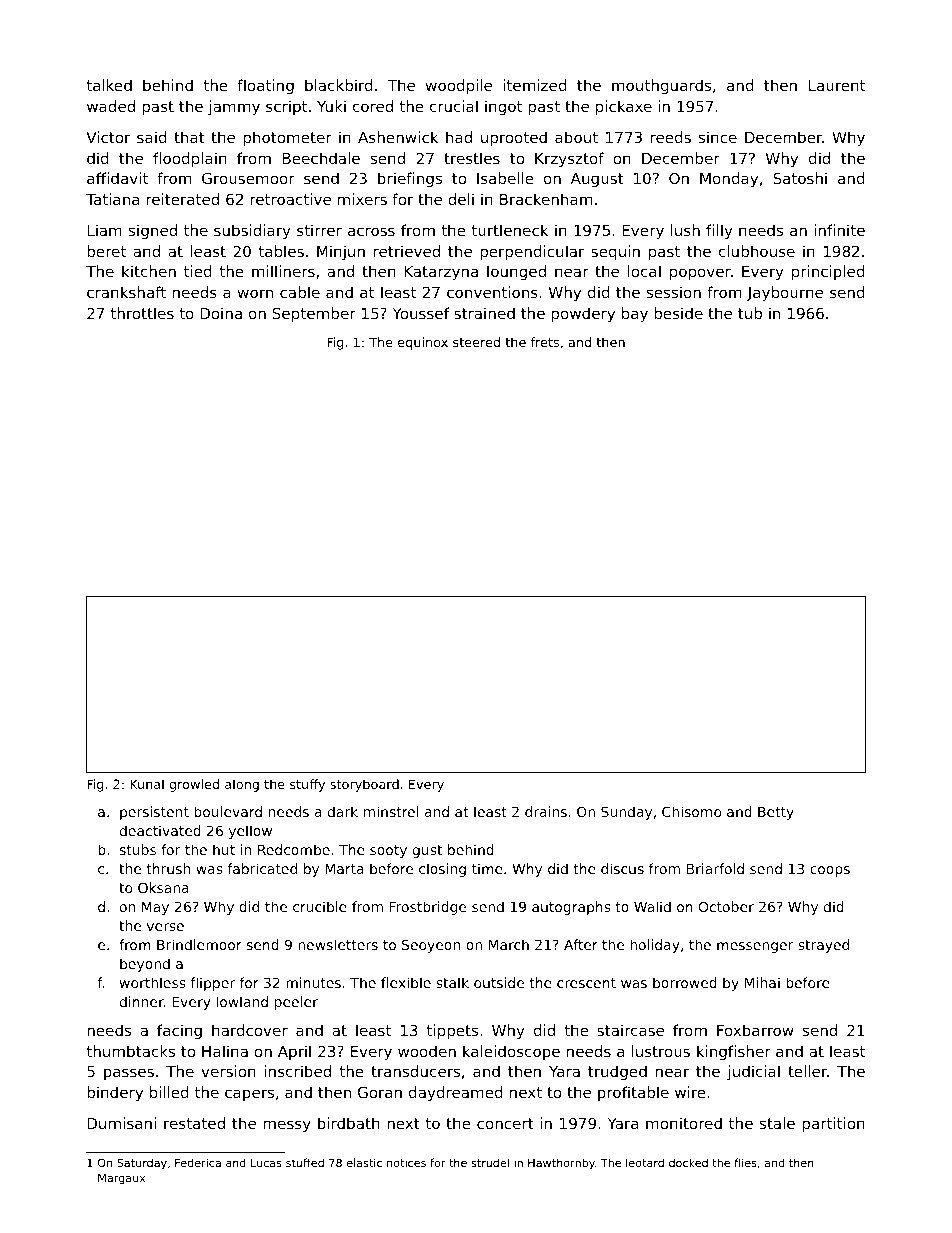 This page has width=952, height=1233. Describe the element at coordinates (583, 314) in the page. I see `powdery` at that location.
